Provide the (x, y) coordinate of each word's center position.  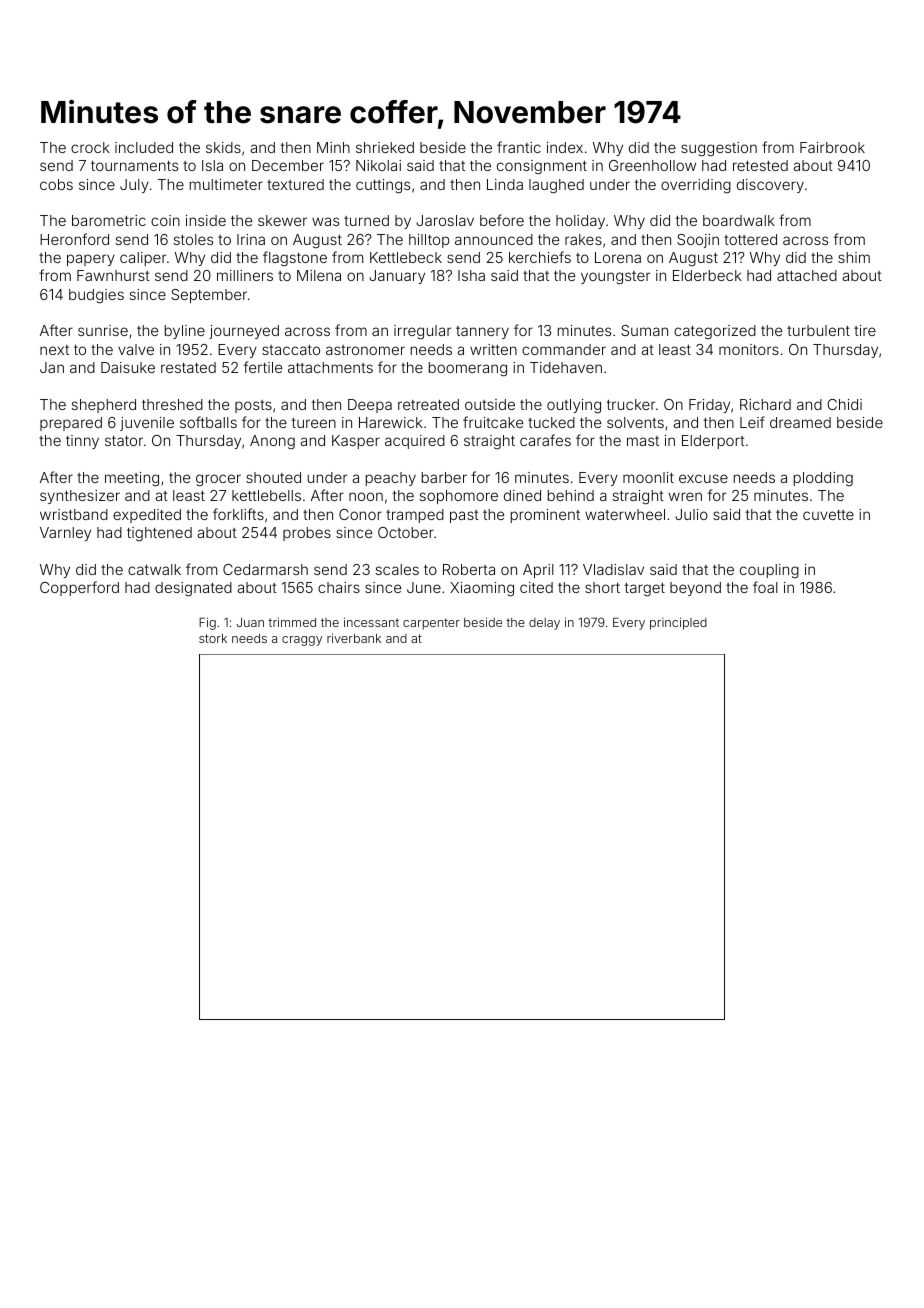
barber (444, 477)
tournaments (134, 166)
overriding (696, 186)
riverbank (354, 638)
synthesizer (80, 497)
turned (366, 220)
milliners (245, 275)
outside (490, 404)
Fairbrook (832, 147)
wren (685, 496)
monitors (749, 349)
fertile (263, 367)
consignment (542, 167)
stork (213, 638)
